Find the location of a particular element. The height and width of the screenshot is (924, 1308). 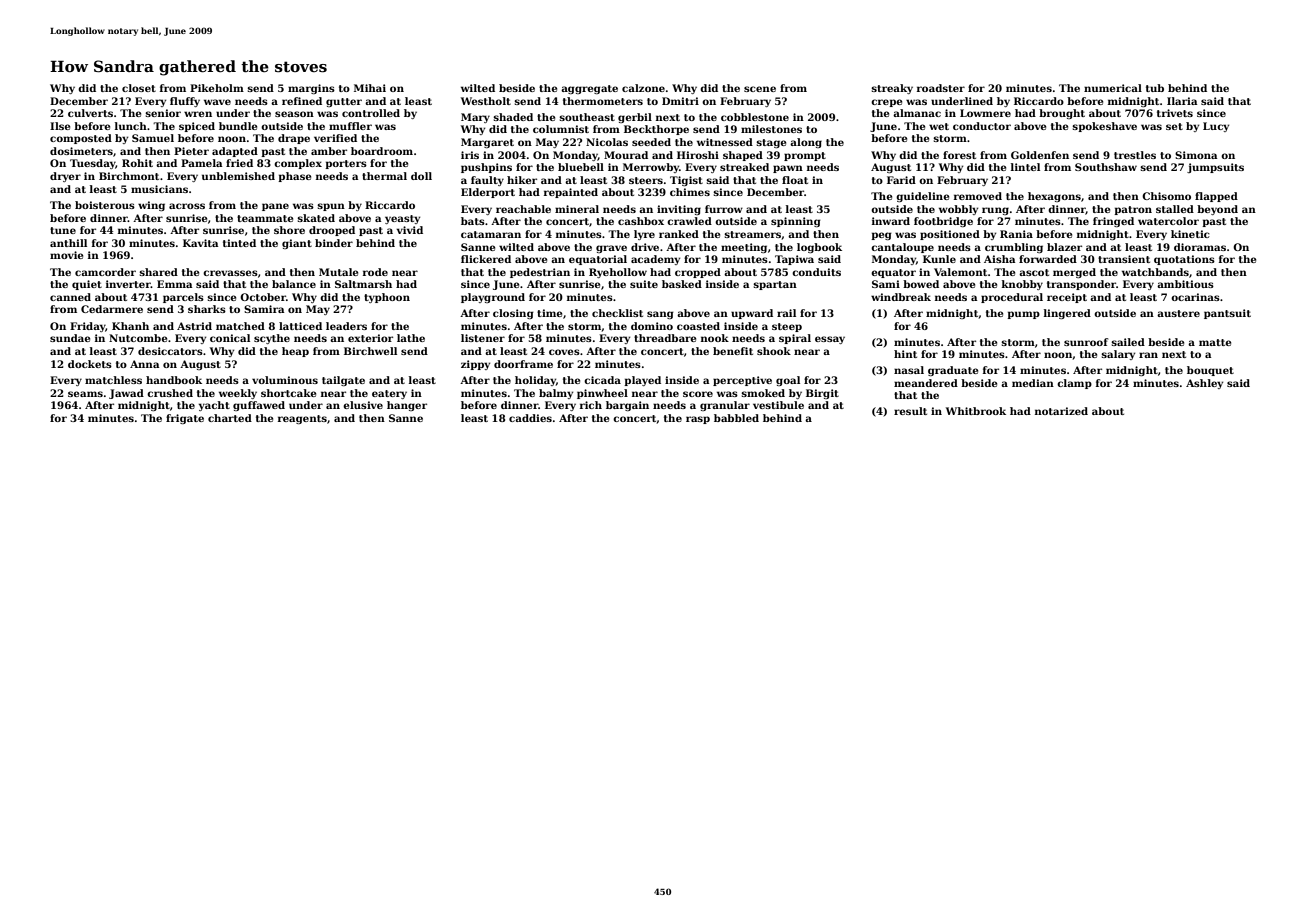

guideline is located at coordinates (922, 197).
